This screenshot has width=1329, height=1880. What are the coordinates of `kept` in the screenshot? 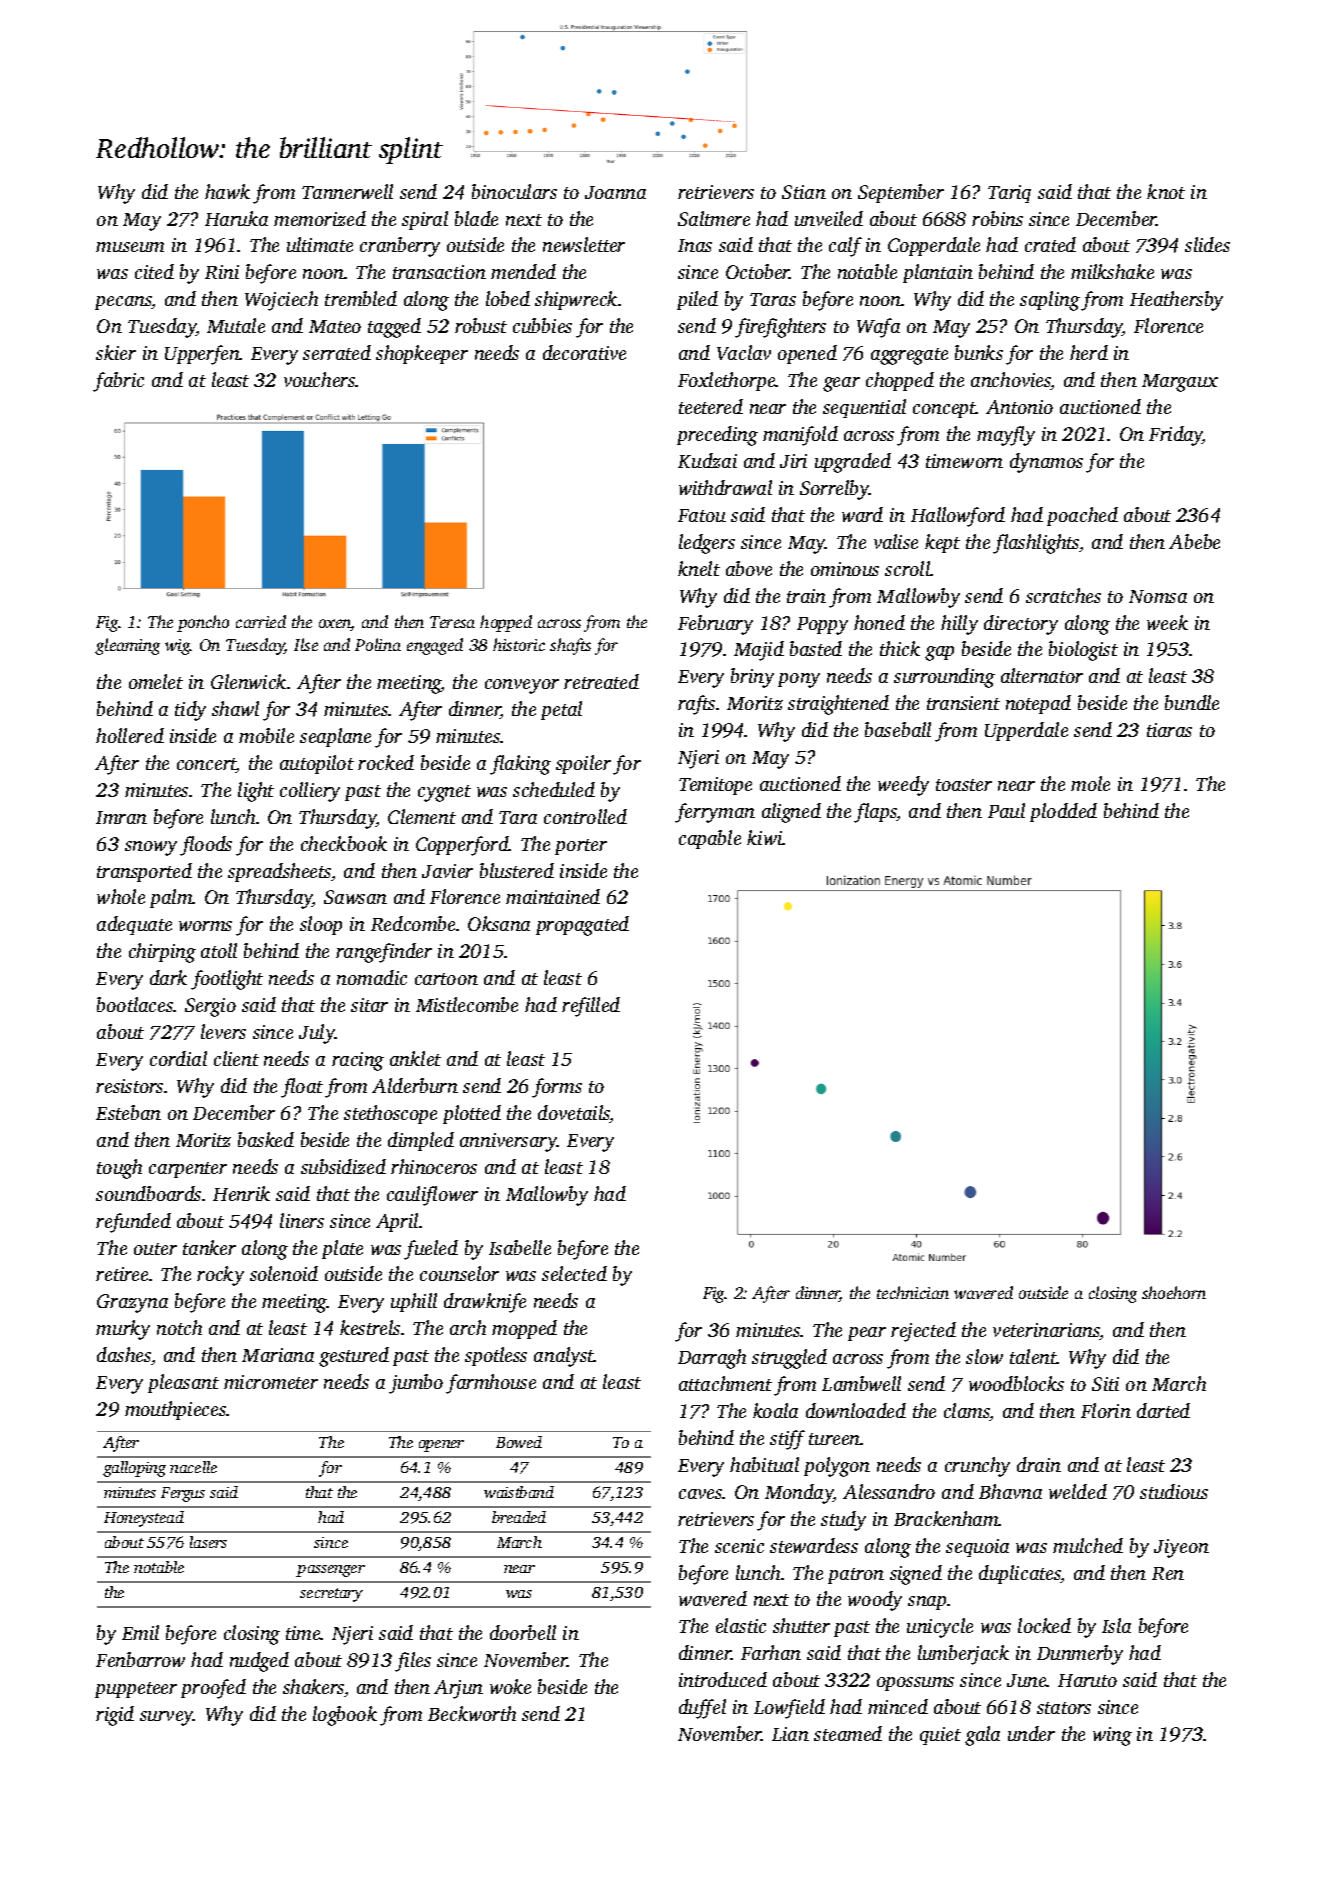 It's located at (942, 543).
